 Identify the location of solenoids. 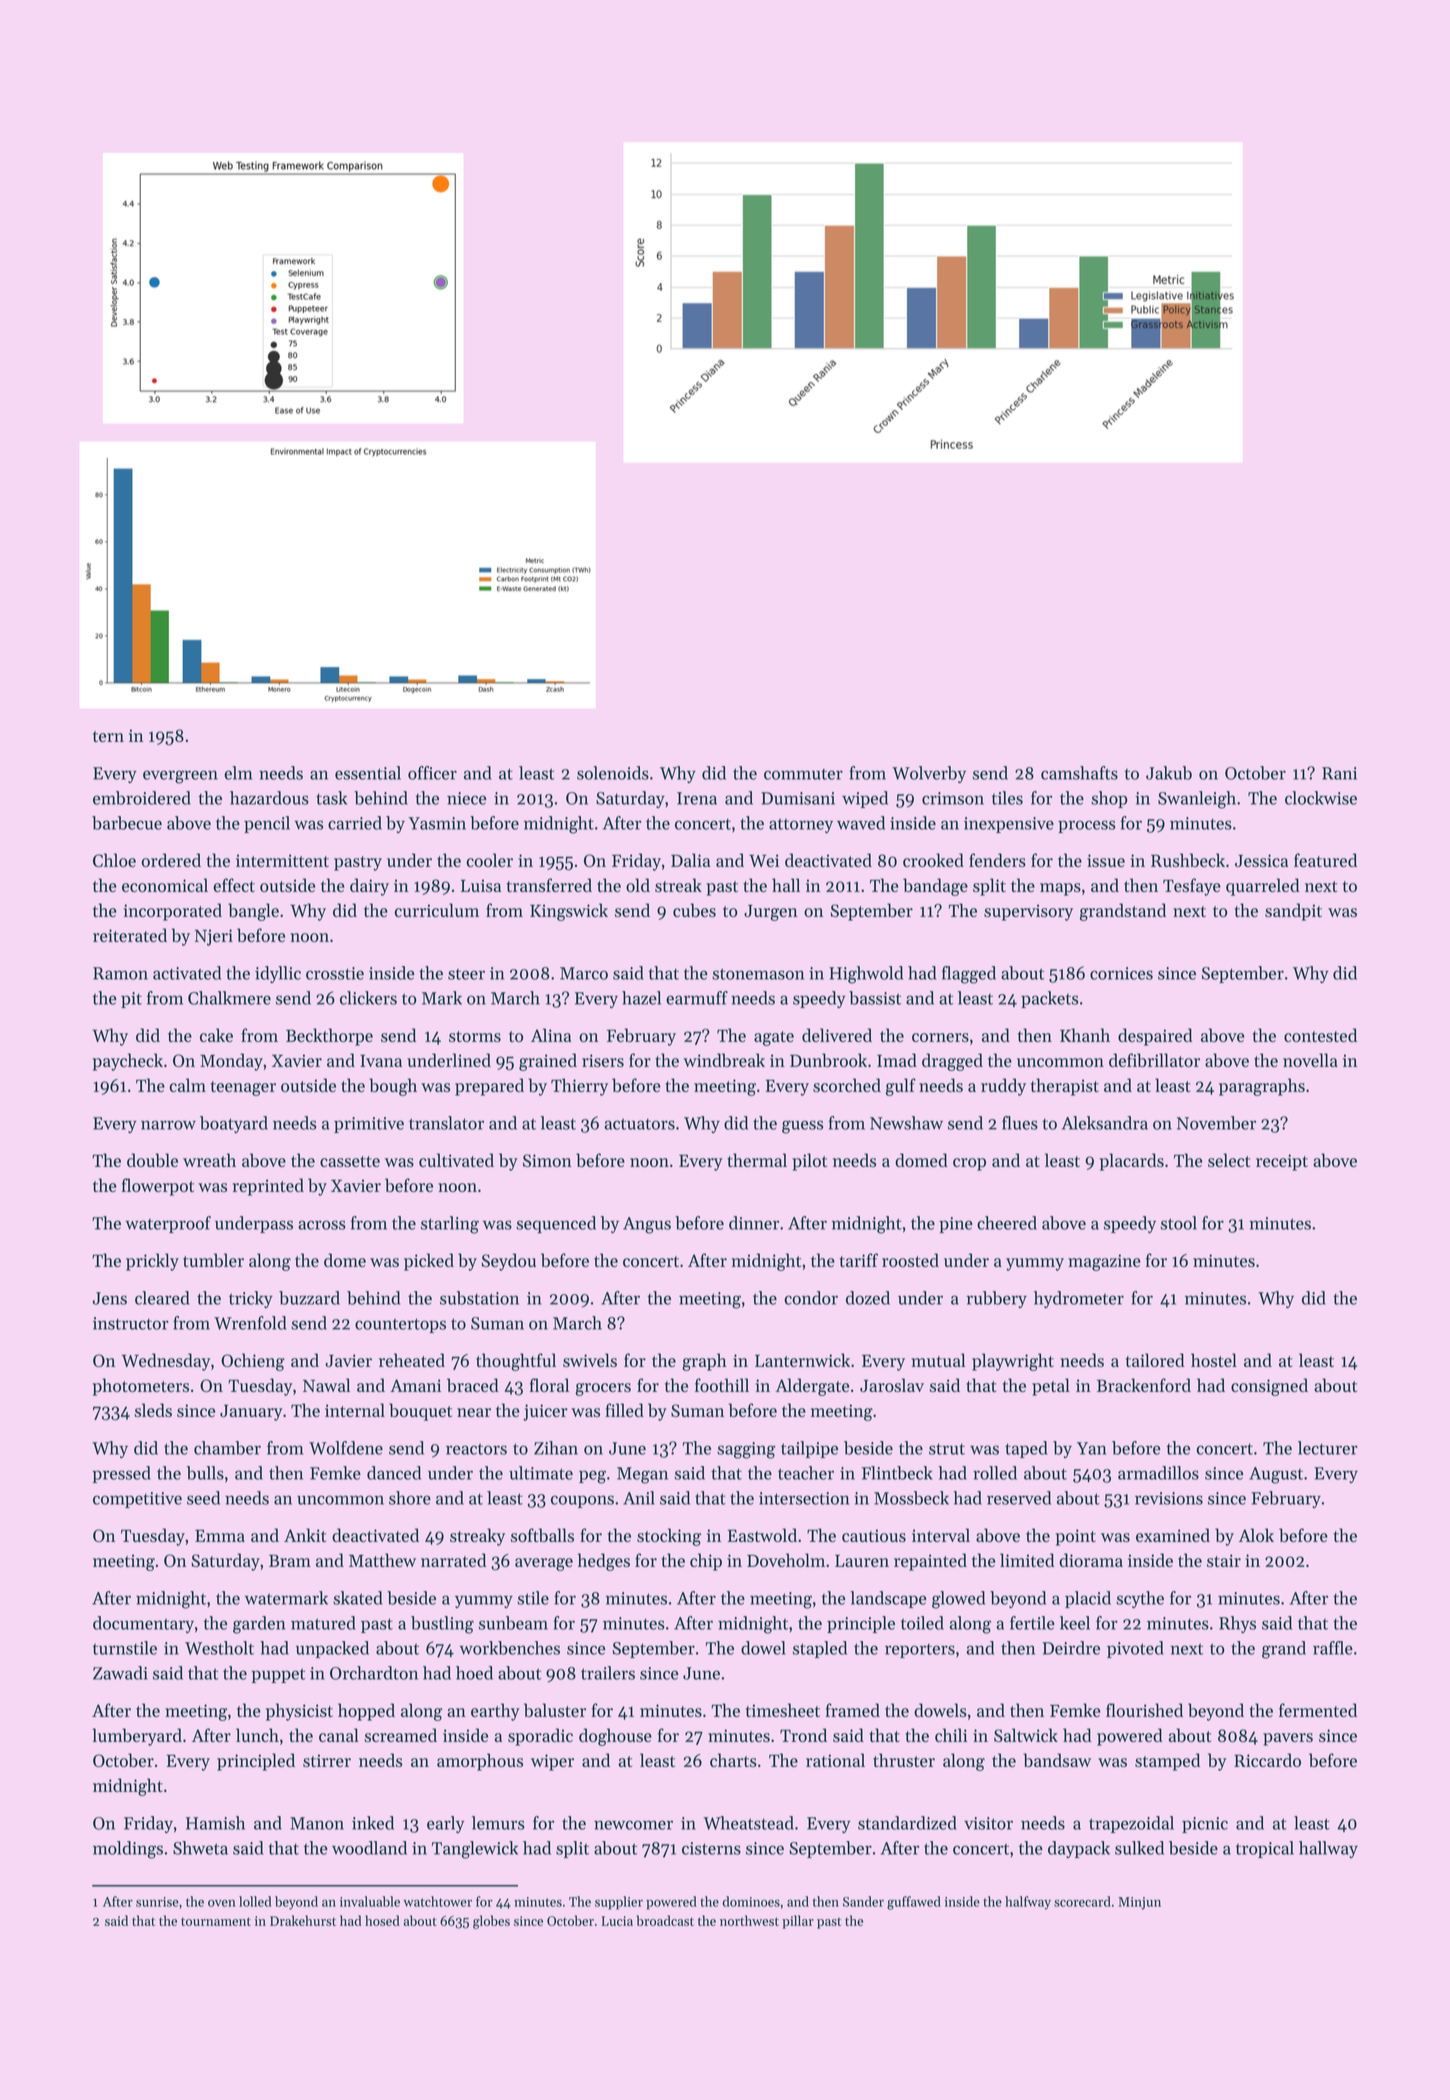
(613, 773).
